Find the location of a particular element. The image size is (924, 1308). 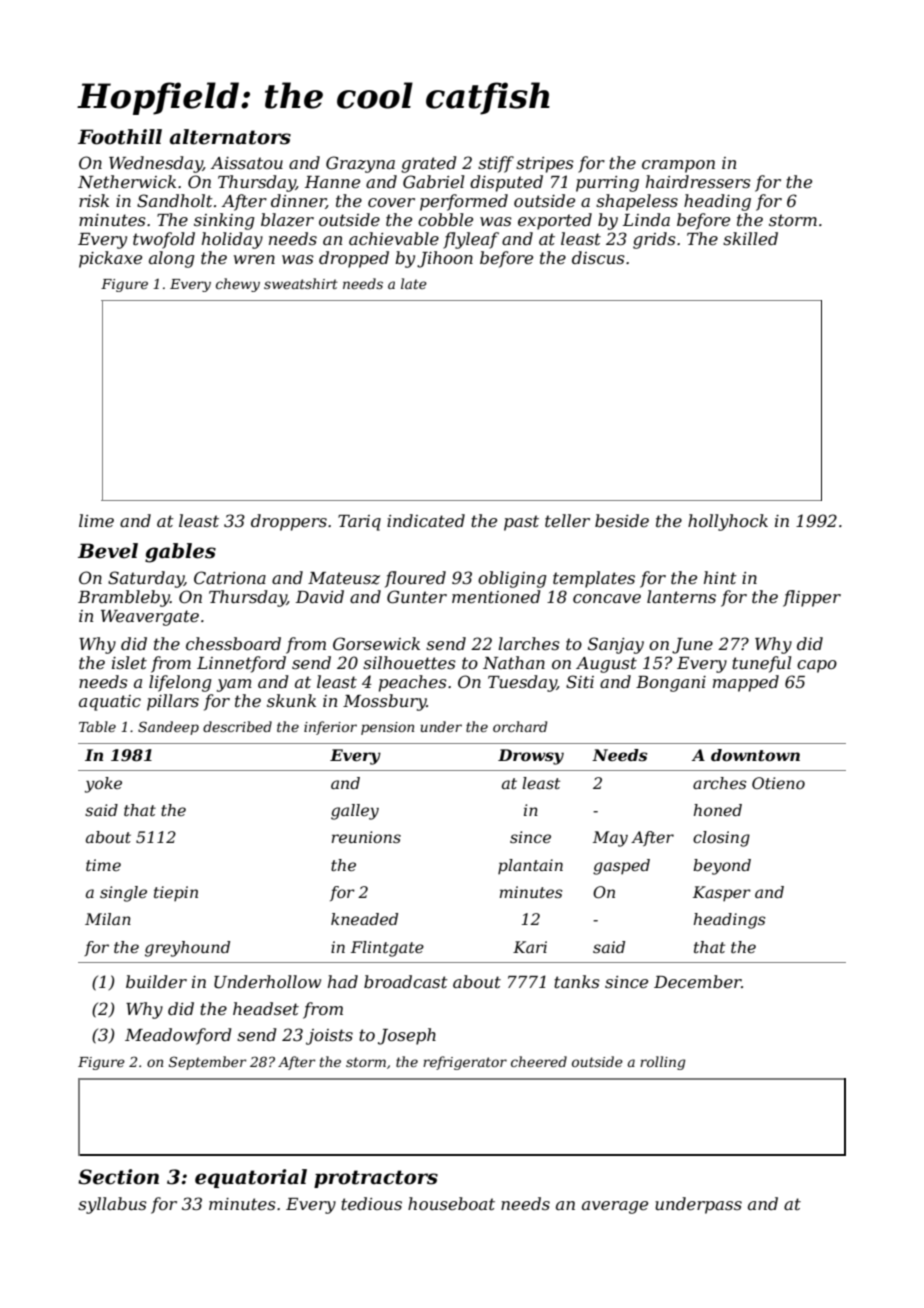

had is located at coordinates (343, 981).
